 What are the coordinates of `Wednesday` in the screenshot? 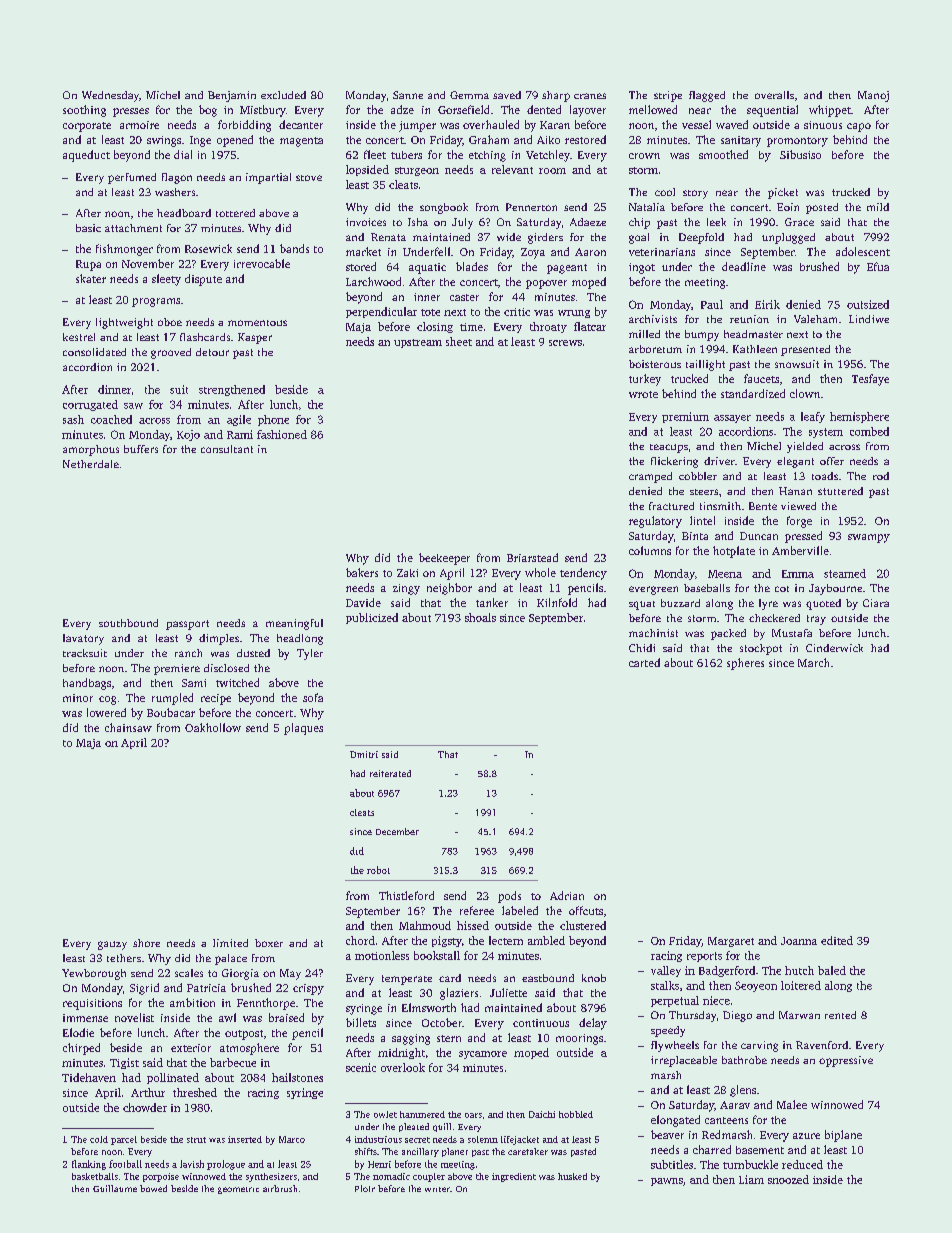 It's located at (110, 96).
